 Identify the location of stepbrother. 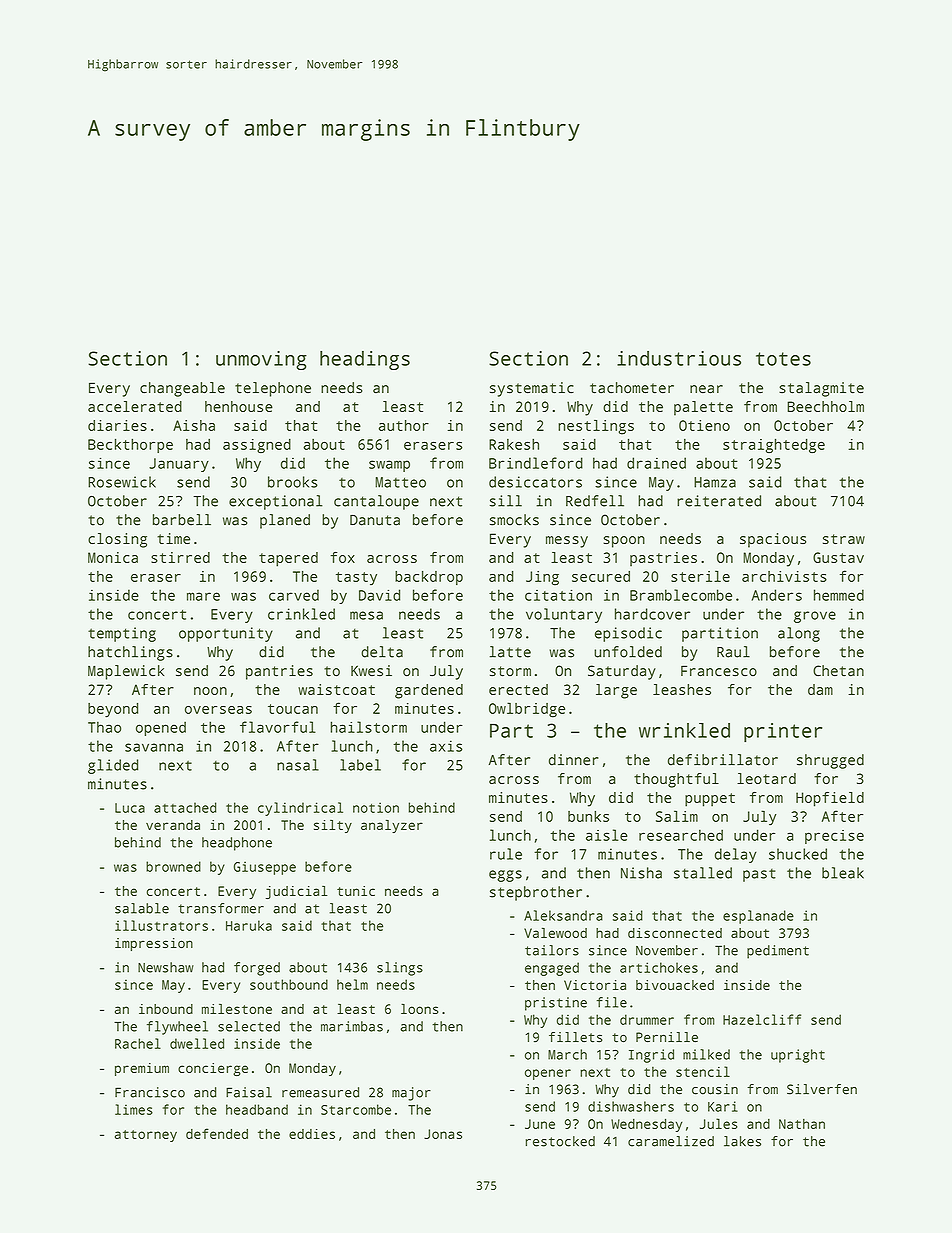
(536, 893).
